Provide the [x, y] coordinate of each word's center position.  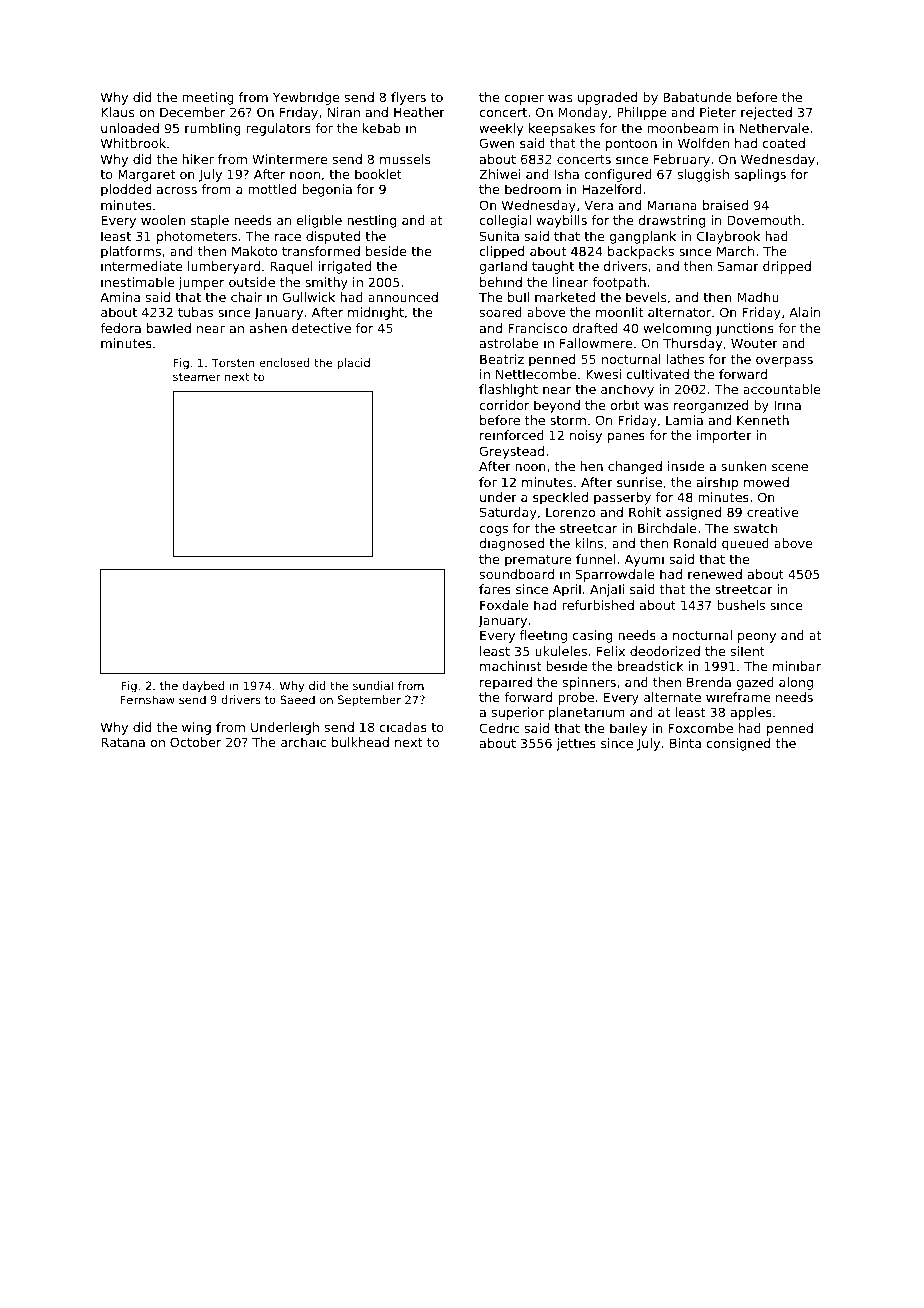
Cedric [499, 728]
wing [196, 728]
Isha [567, 174]
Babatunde [697, 97]
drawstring [671, 221]
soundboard [517, 574]
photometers [197, 237]
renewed [715, 574]
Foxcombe [701, 728]
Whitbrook [133, 143]
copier [524, 98]
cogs [493, 531]
